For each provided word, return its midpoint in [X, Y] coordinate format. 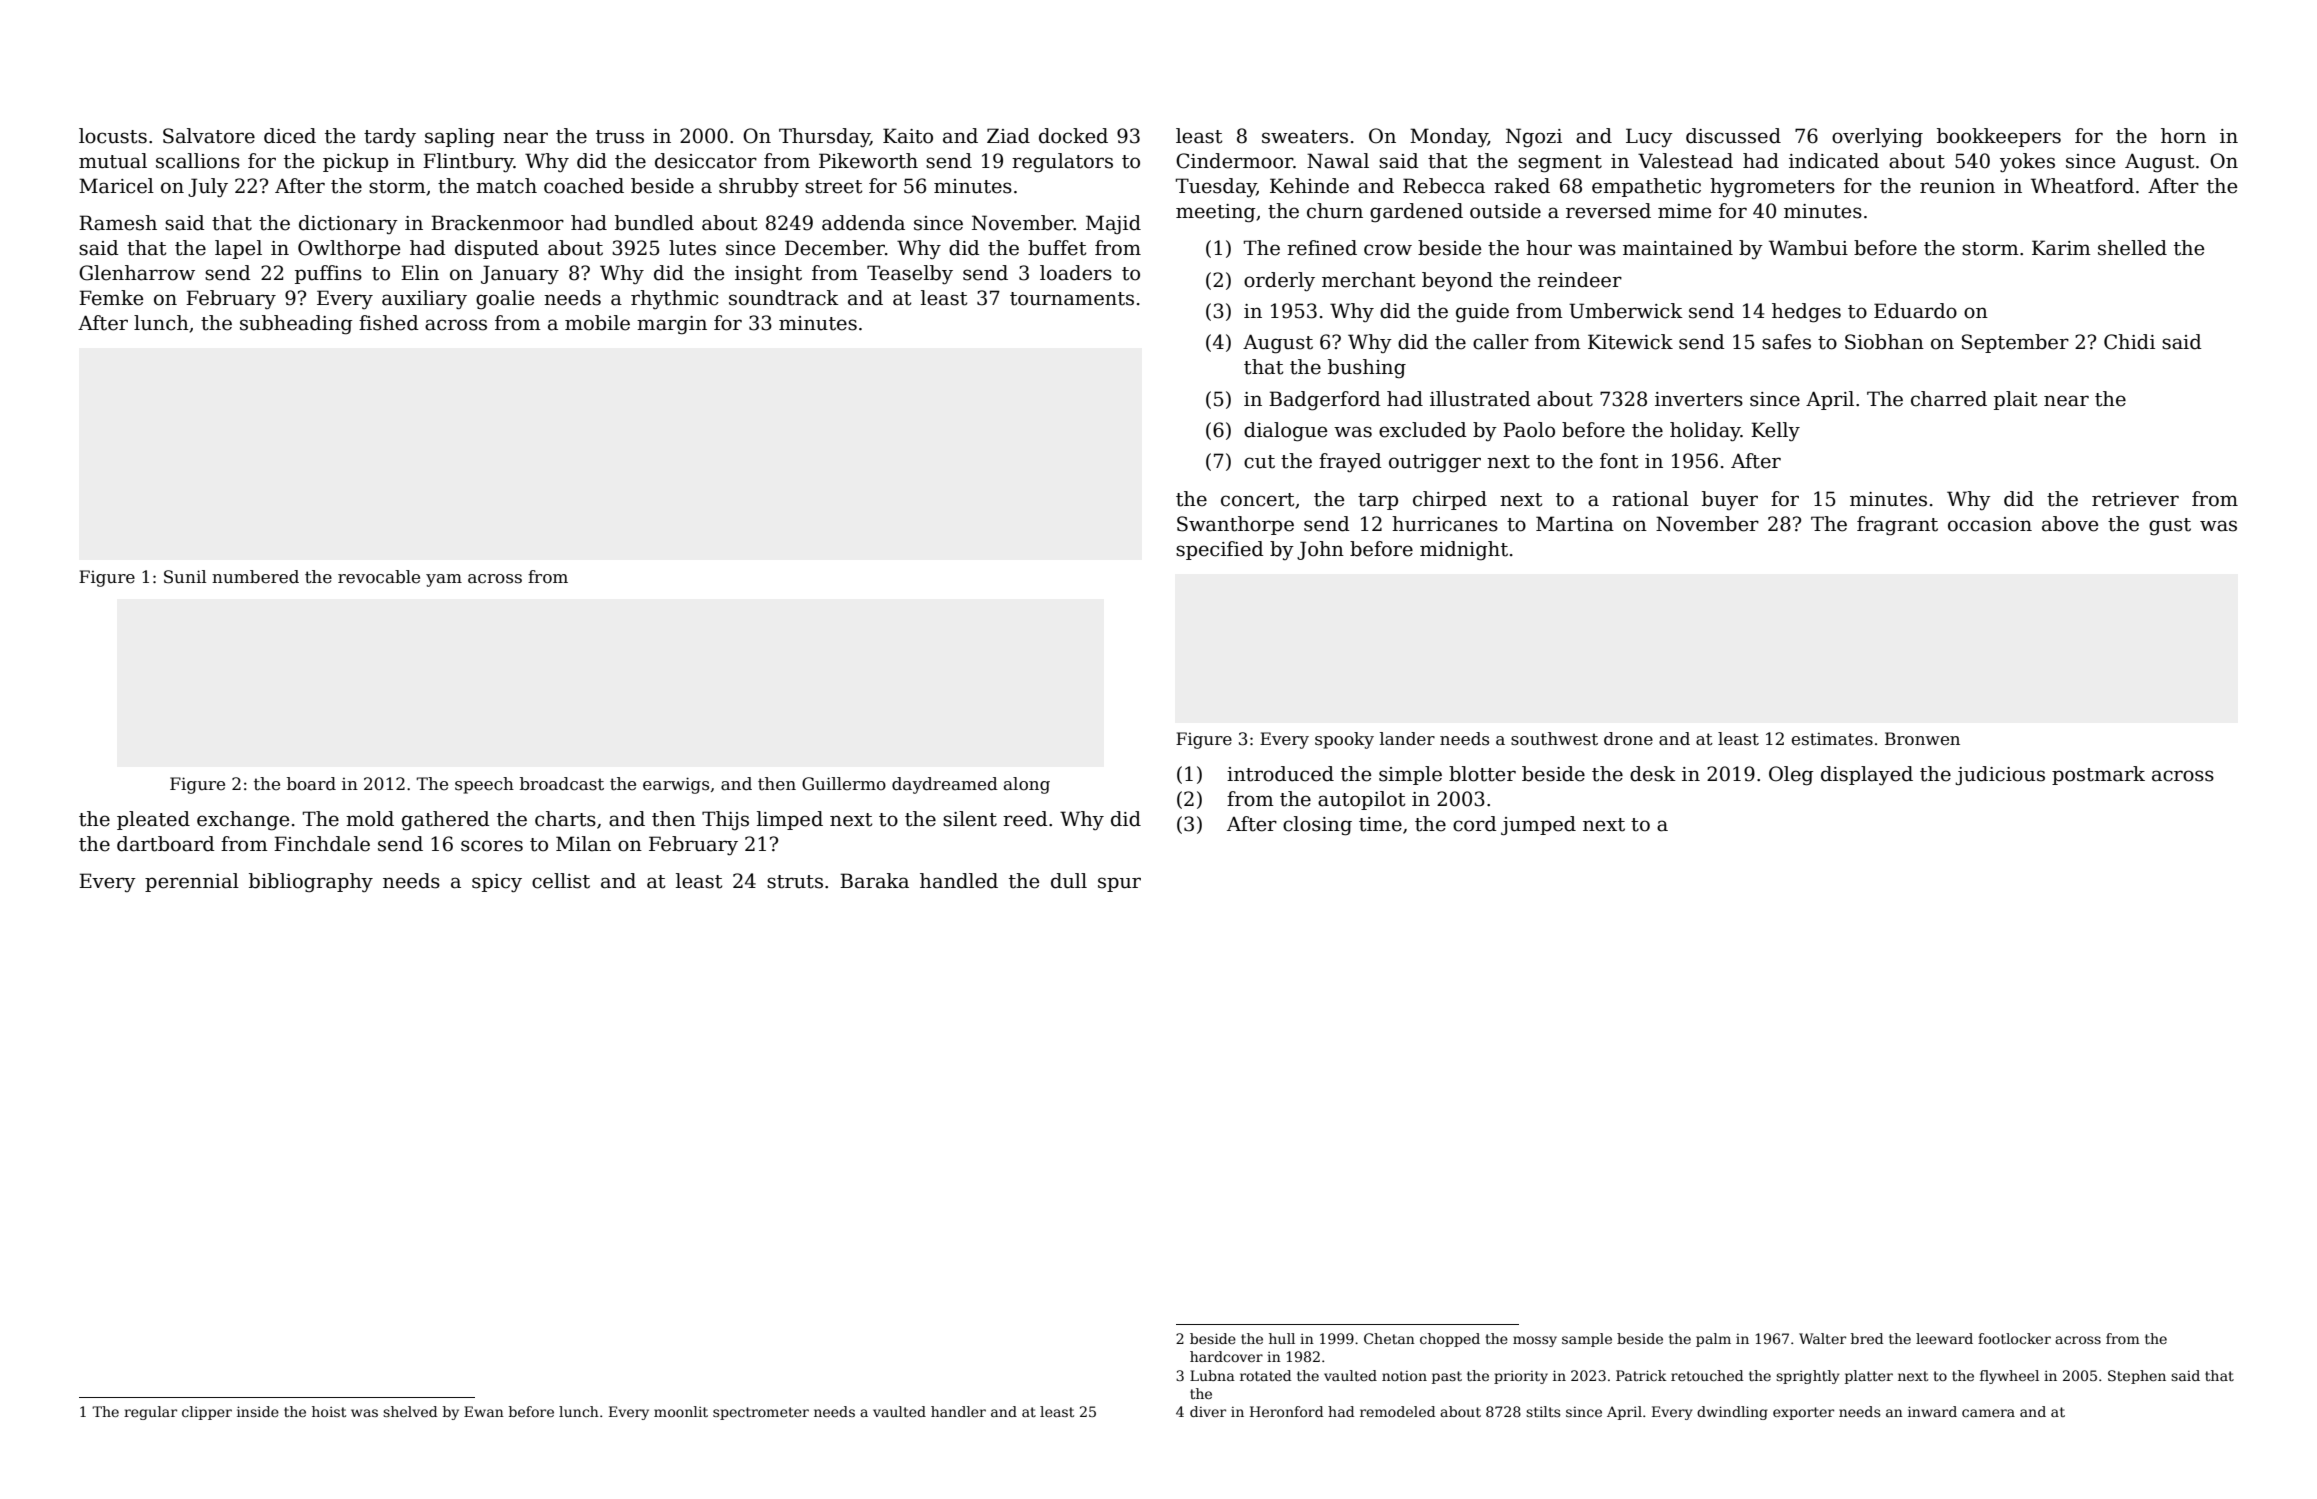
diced [290, 136]
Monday [1449, 137]
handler [958, 1411]
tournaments [1072, 299]
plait [2016, 400]
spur [1119, 884]
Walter [1822, 1338]
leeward [1944, 1338]
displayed [1867, 775]
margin [672, 325]
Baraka [874, 881]
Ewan [484, 1411]
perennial [192, 882]
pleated [153, 820]
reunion [1957, 186]
